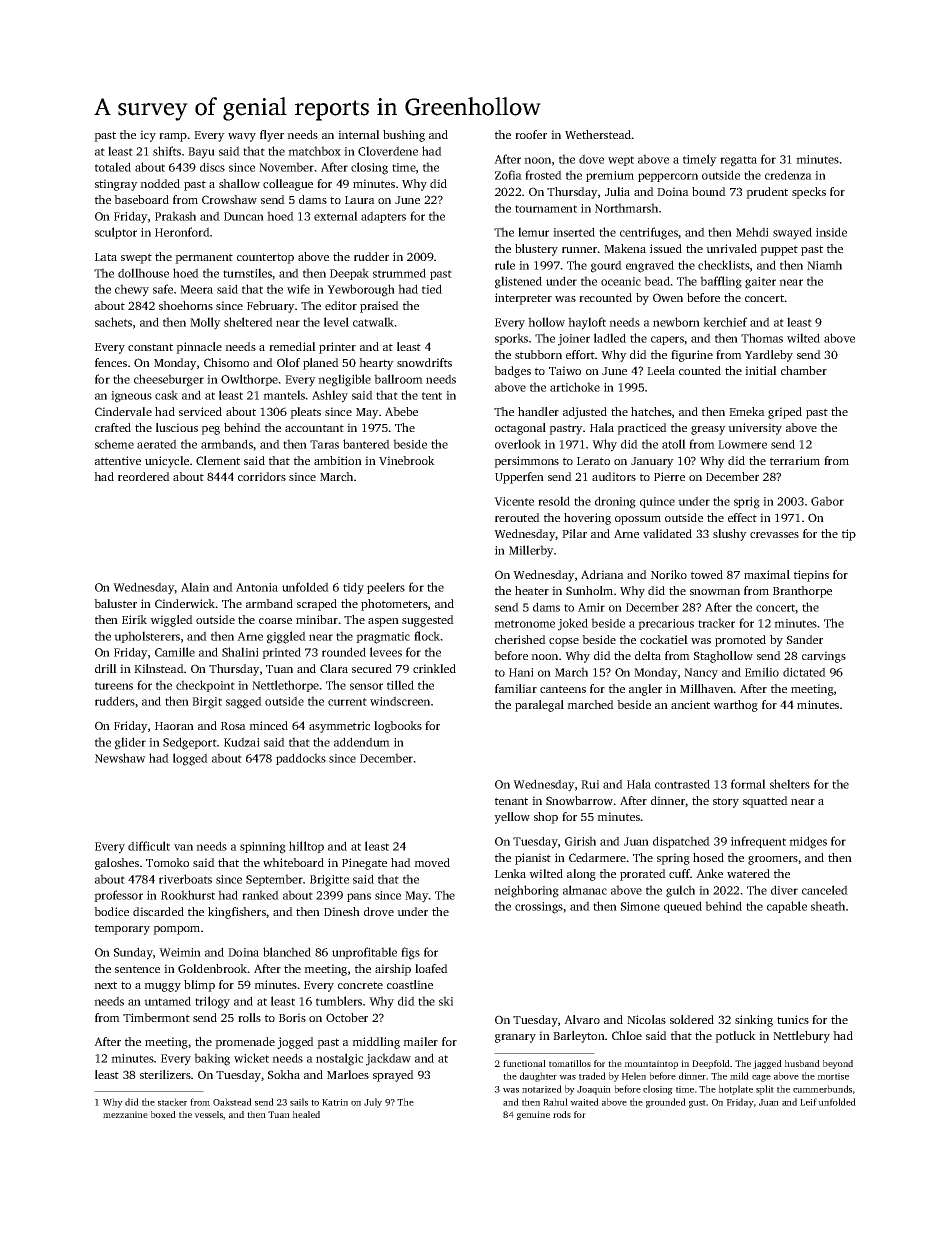 This screenshot has width=952, height=1233. What do you see at coordinates (177, 427) in the screenshot?
I see `luscious` at bounding box center [177, 427].
